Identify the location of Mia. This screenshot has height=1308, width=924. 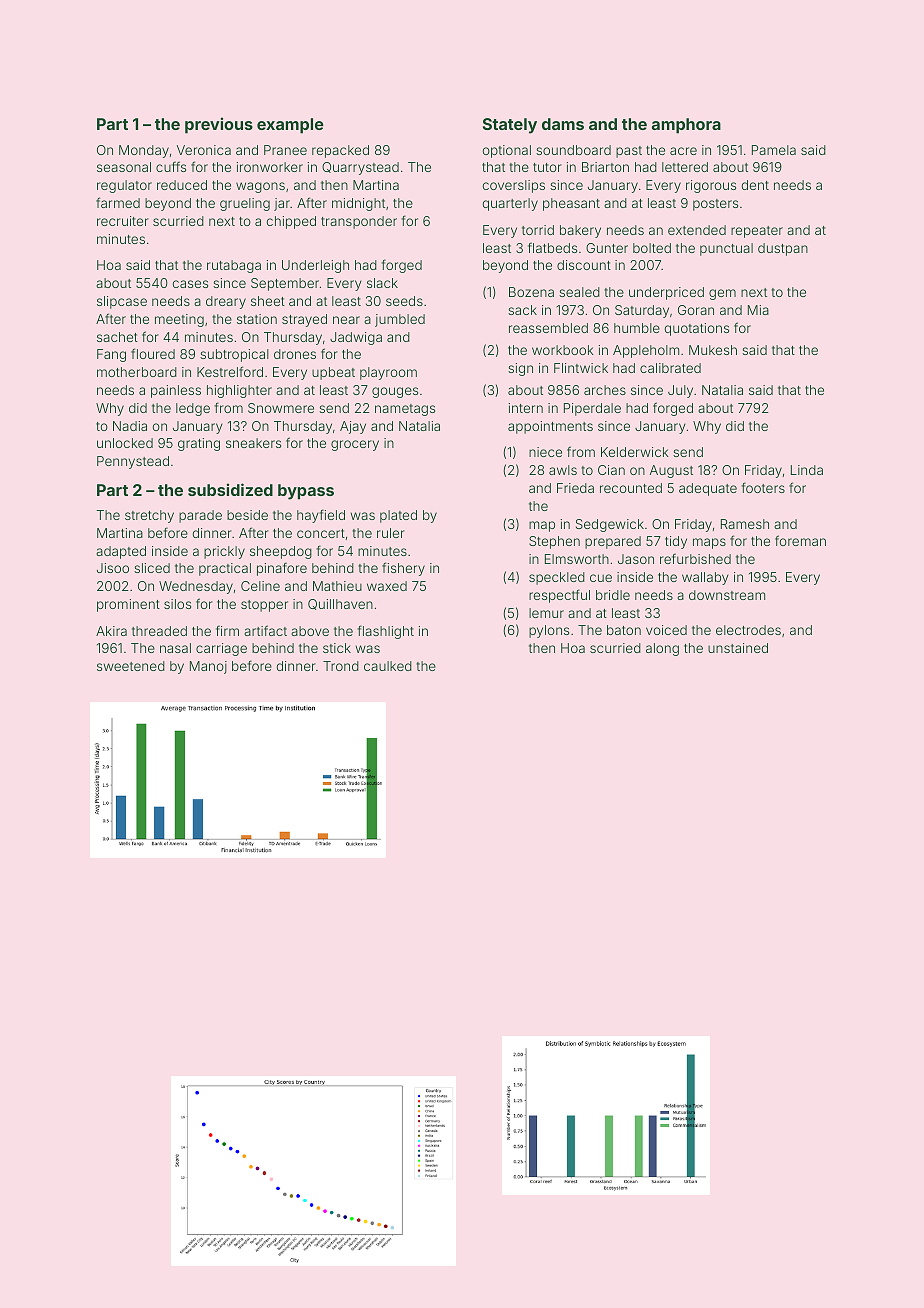
(758, 310).
